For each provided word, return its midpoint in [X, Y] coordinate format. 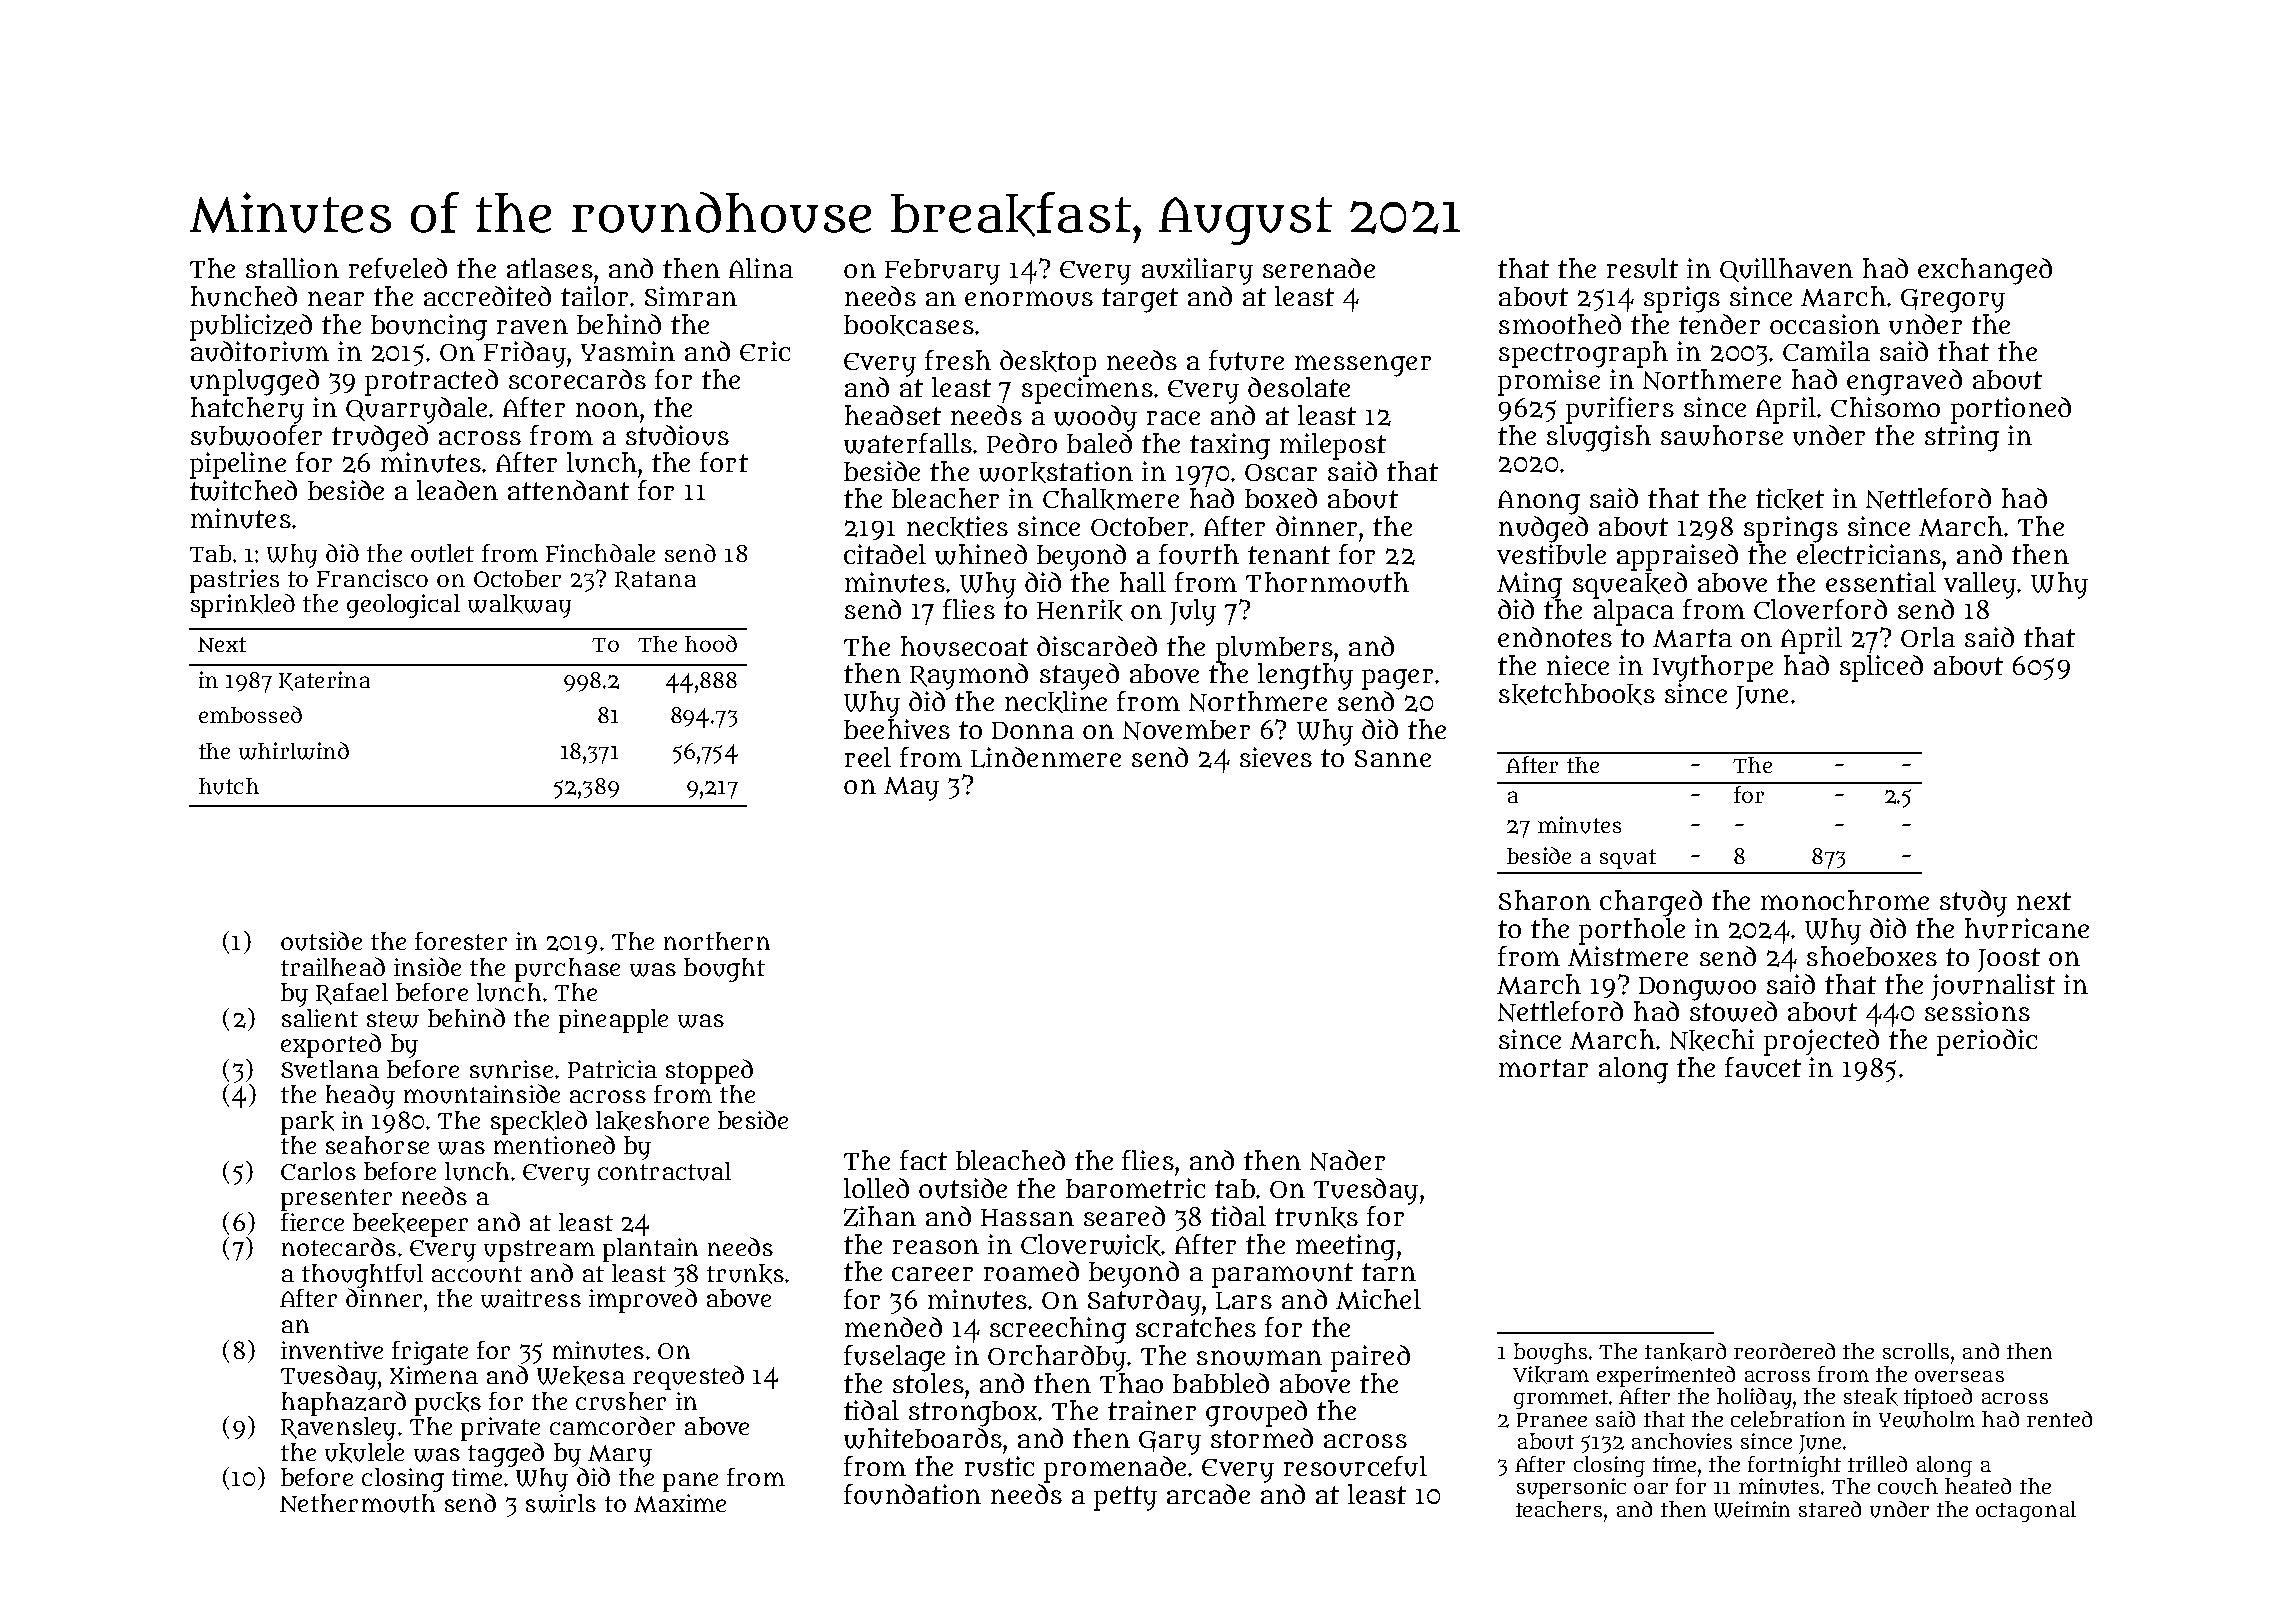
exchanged [1985, 271]
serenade [1319, 268]
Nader [1347, 1160]
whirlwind [294, 751]
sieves [1276, 757]
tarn [1389, 1272]
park [307, 1123]
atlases [550, 268]
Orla [1928, 637]
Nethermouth [357, 1503]
